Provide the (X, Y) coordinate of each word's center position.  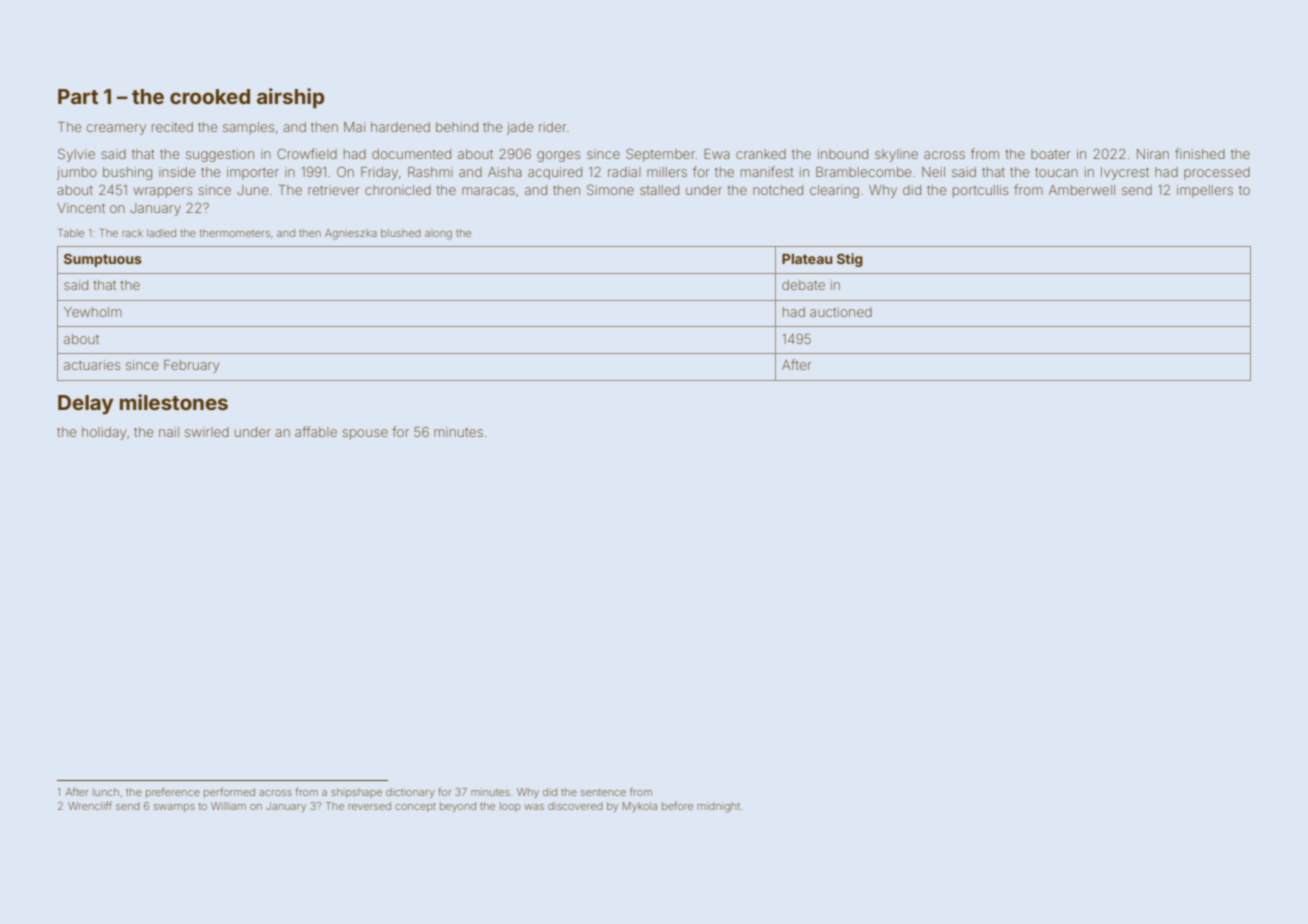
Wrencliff (90, 805)
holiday (104, 433)
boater (1051, 154)
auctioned (841, 312)
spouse (365, 434)
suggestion (220, 155)
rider (553, 127)
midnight (718, 807)
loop (510, 807)
